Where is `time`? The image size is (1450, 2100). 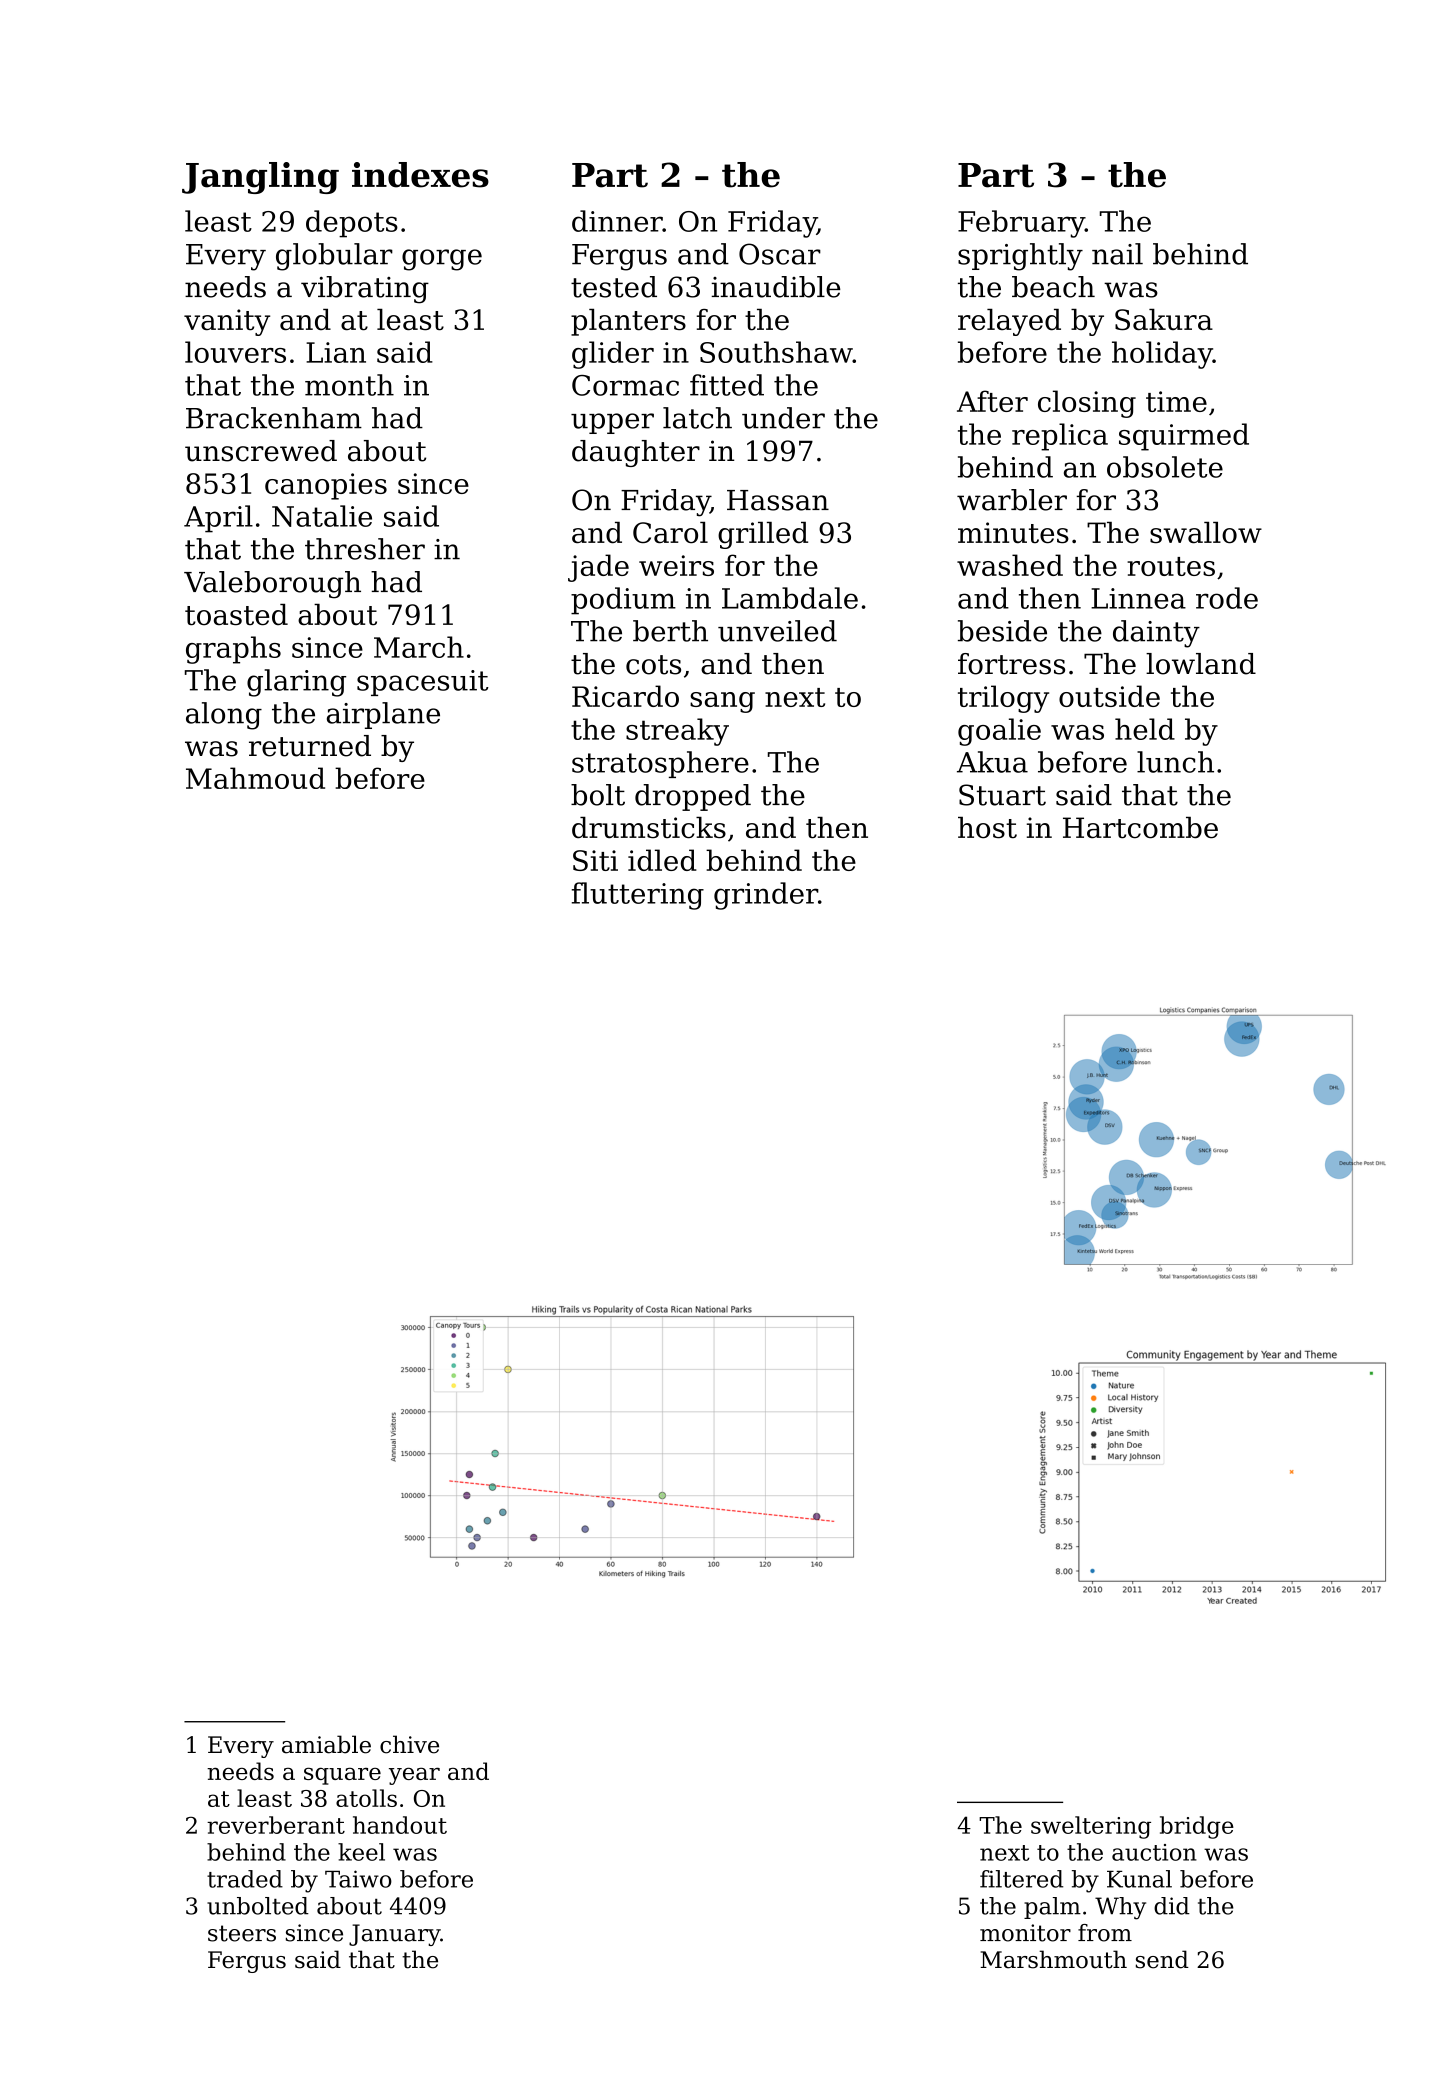
time is located at coordinates (1176, 401).
